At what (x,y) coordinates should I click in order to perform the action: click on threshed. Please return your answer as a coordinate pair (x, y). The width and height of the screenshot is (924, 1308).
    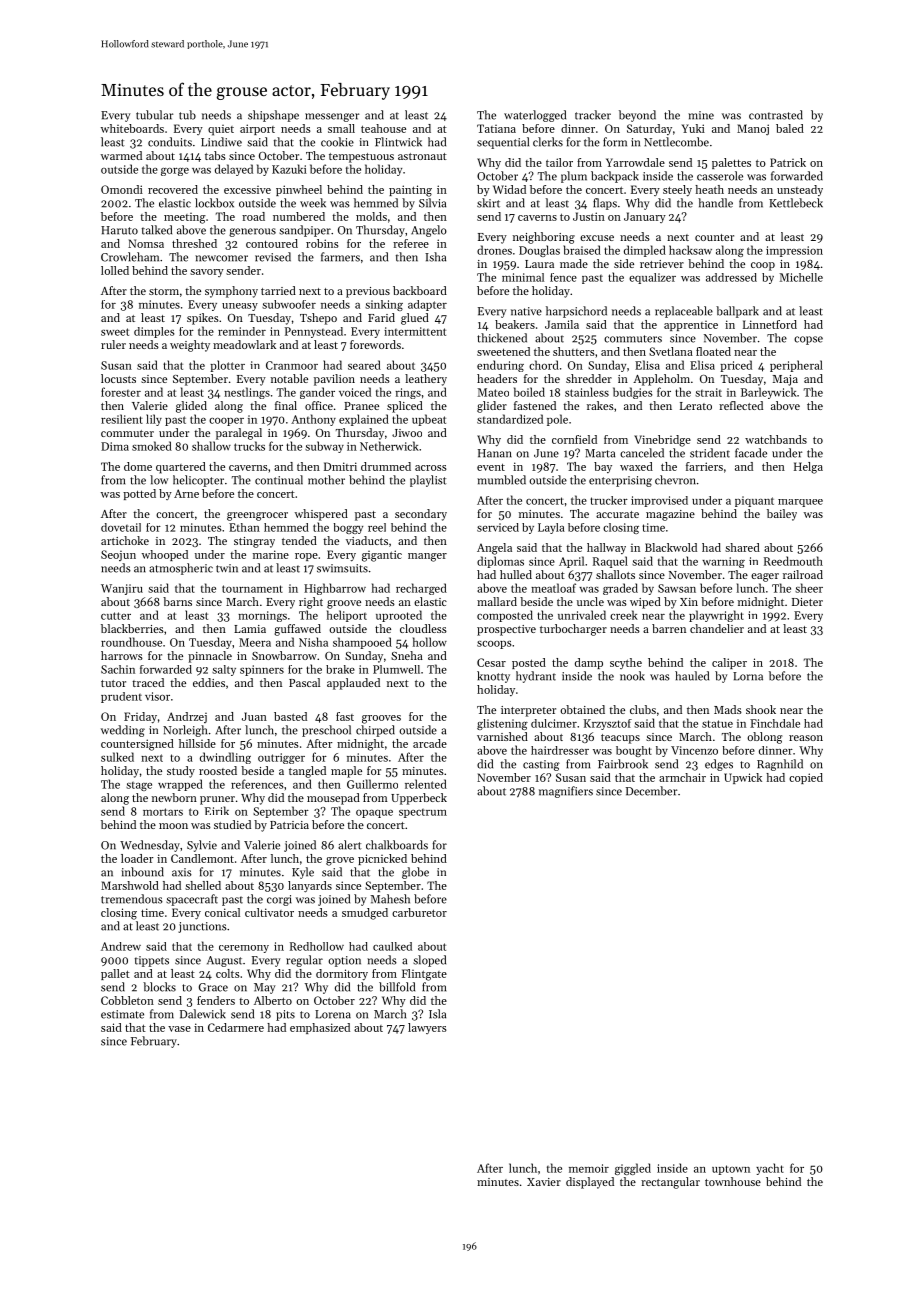
    Looking at the image, I should click on (194, 243).
